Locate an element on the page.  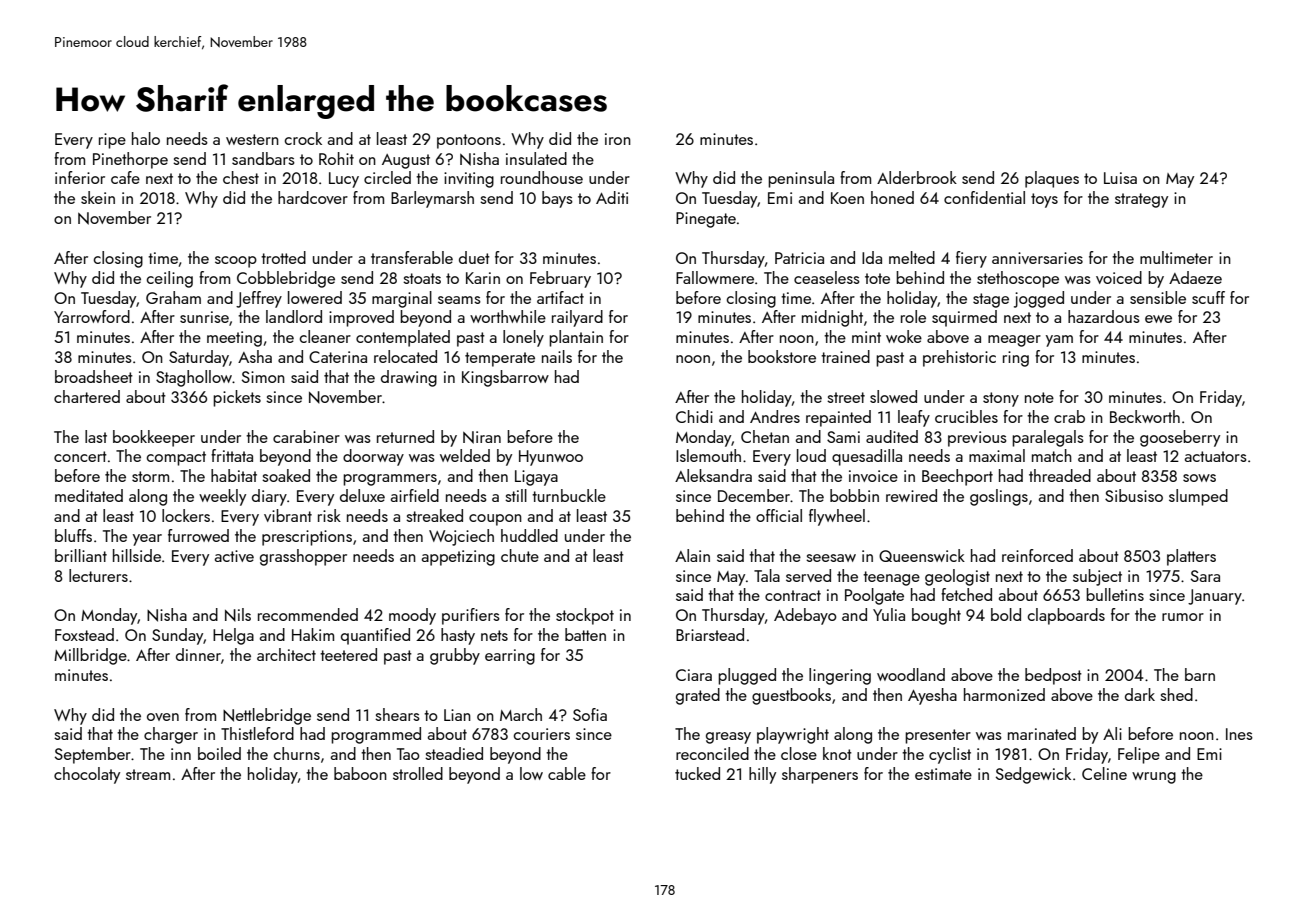
stream is located at coordinates (148, 774).
